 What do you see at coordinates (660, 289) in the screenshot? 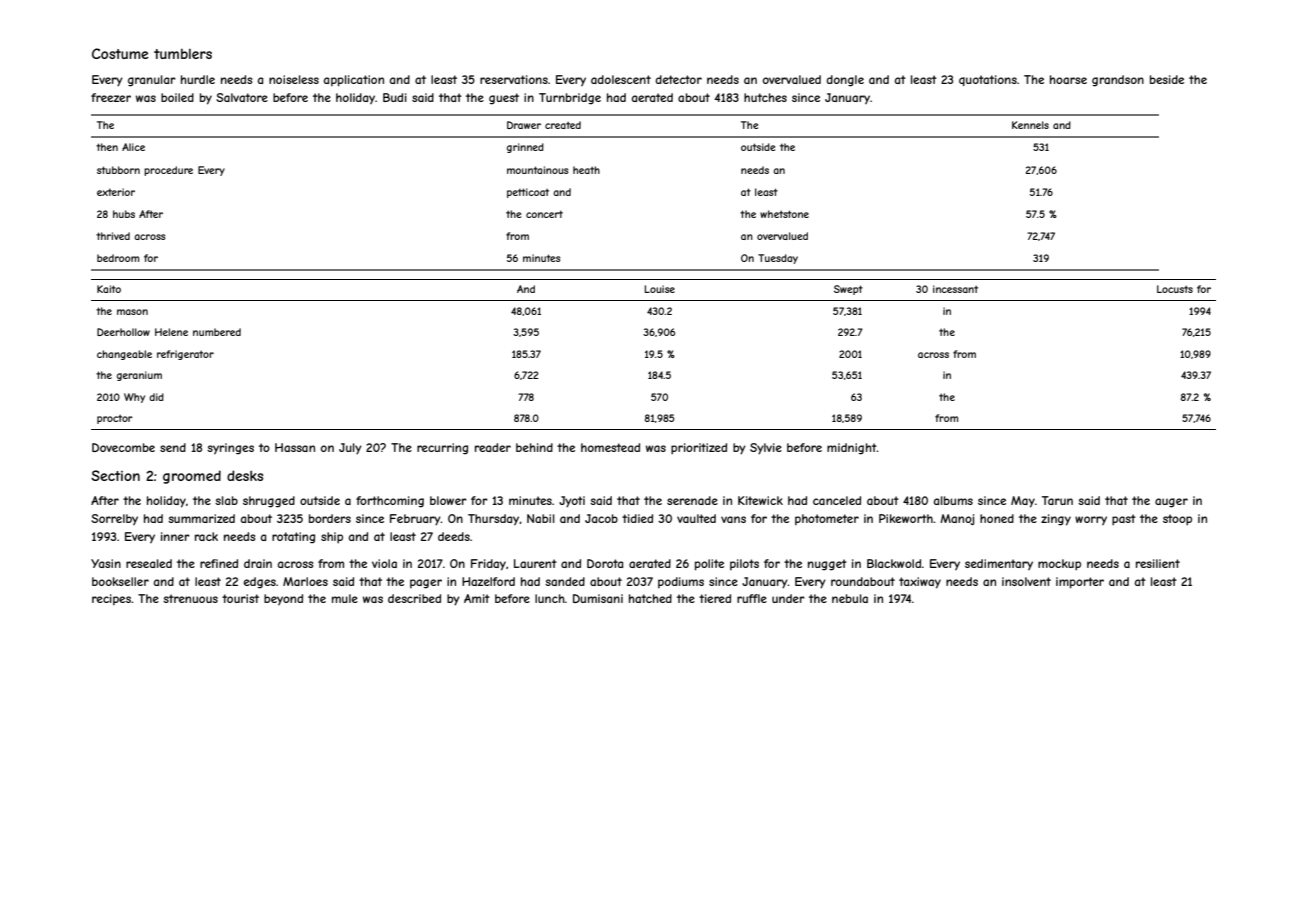
I see `Louise` at bounding box center [660, 289].
